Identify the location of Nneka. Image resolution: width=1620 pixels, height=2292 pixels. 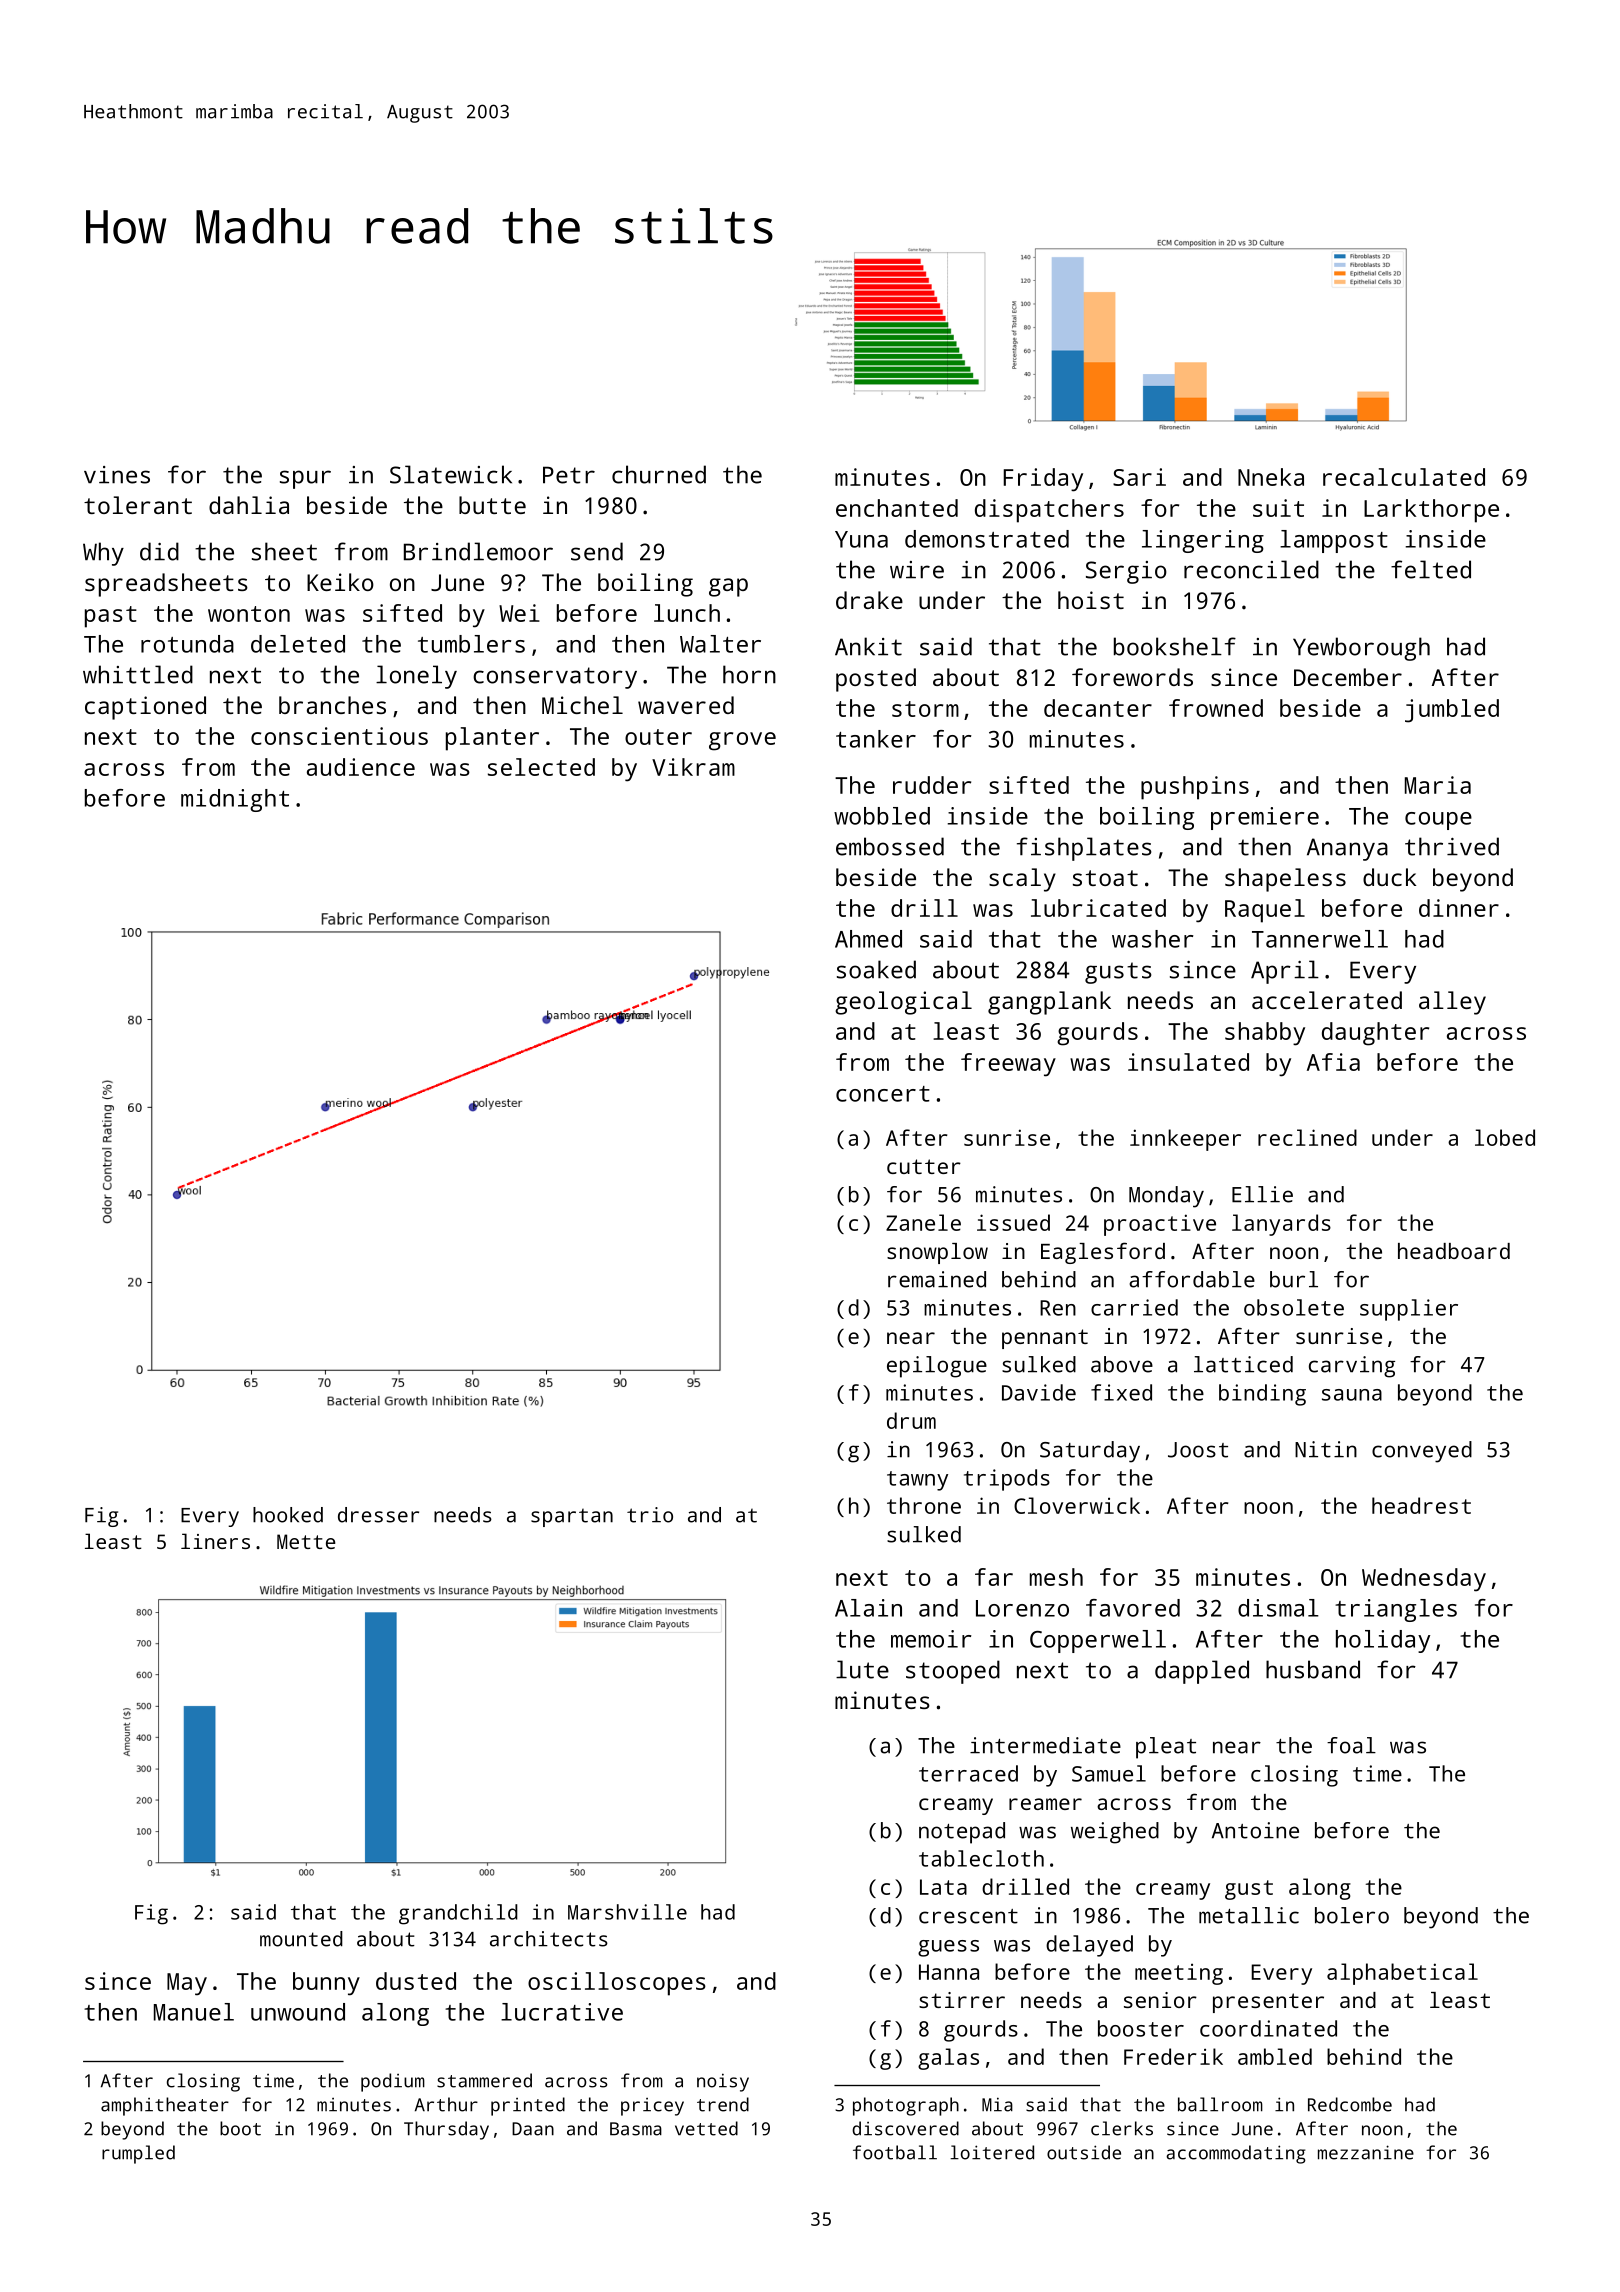
(1271, 477).
